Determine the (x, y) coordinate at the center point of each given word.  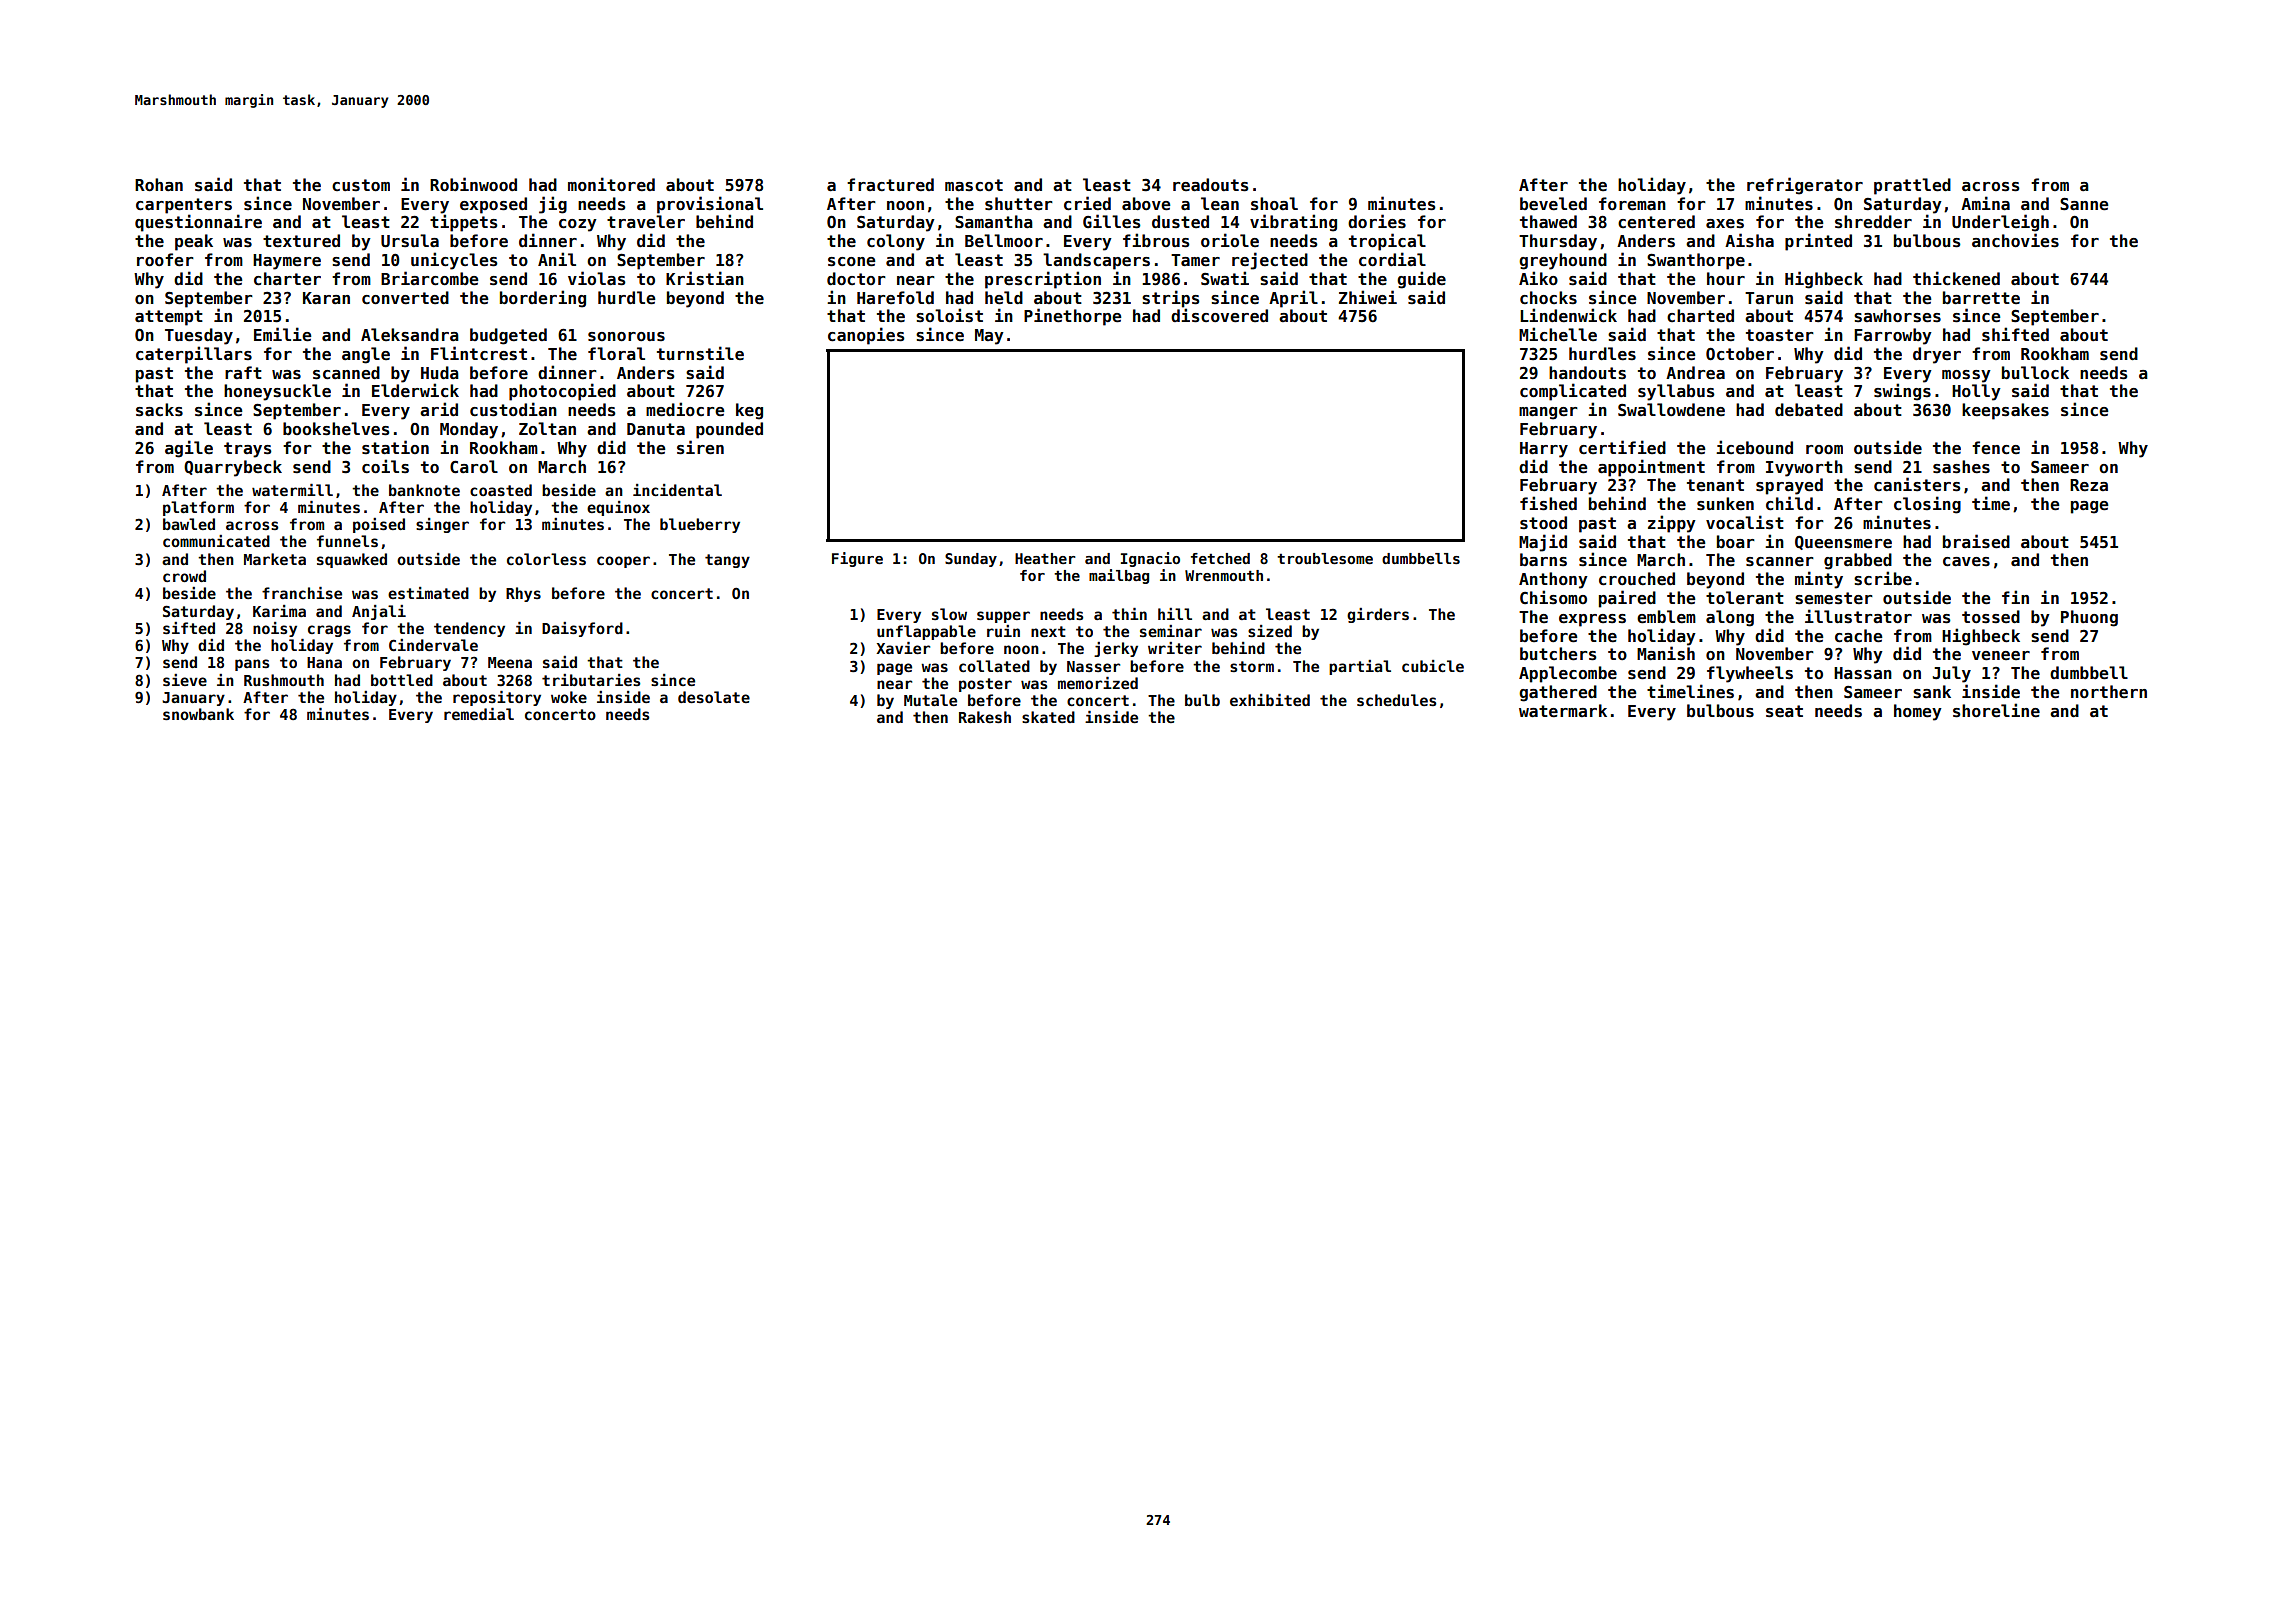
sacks (159, 410)
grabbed (1858, 561)
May (989, 337)
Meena (510, 662)
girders (1378, 615)
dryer (1937, 355)
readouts (1211, 185)
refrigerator (1805, 186)
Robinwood (473, 184)
